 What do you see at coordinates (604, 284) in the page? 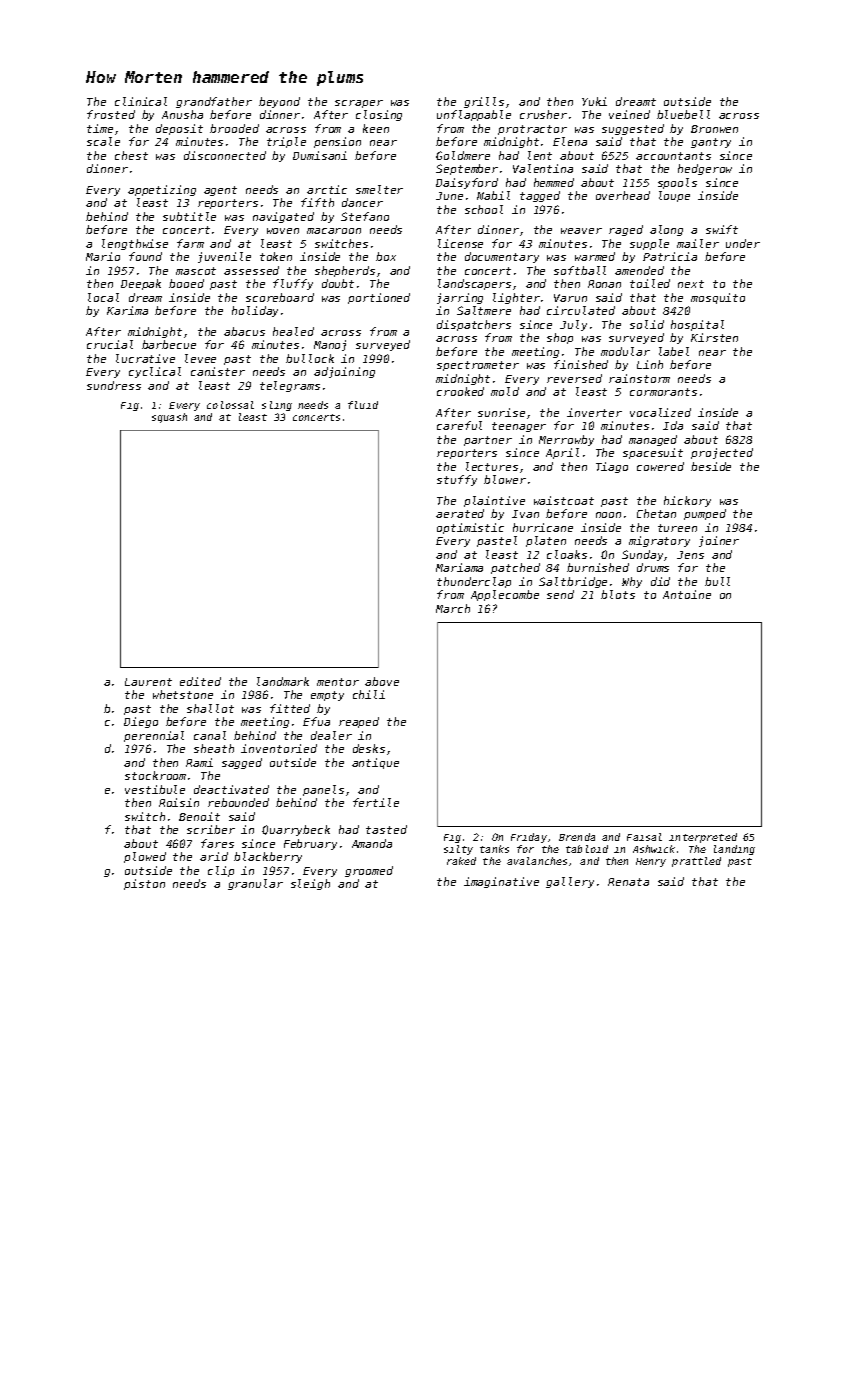
I see `Ronan` at bounding box center [604, 284].
